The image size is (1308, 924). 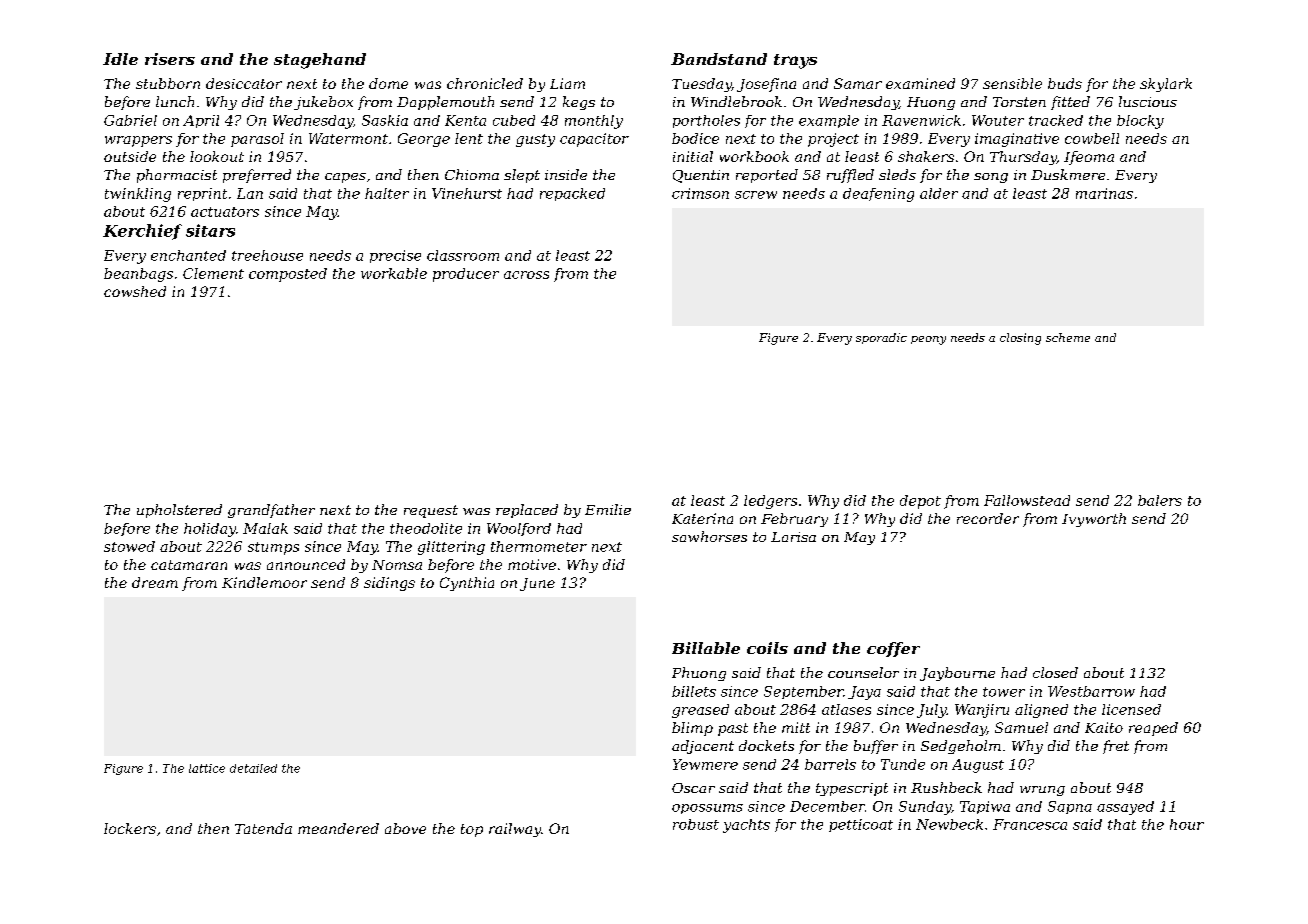 I want to click on railway, so click(x=515, y=830).
